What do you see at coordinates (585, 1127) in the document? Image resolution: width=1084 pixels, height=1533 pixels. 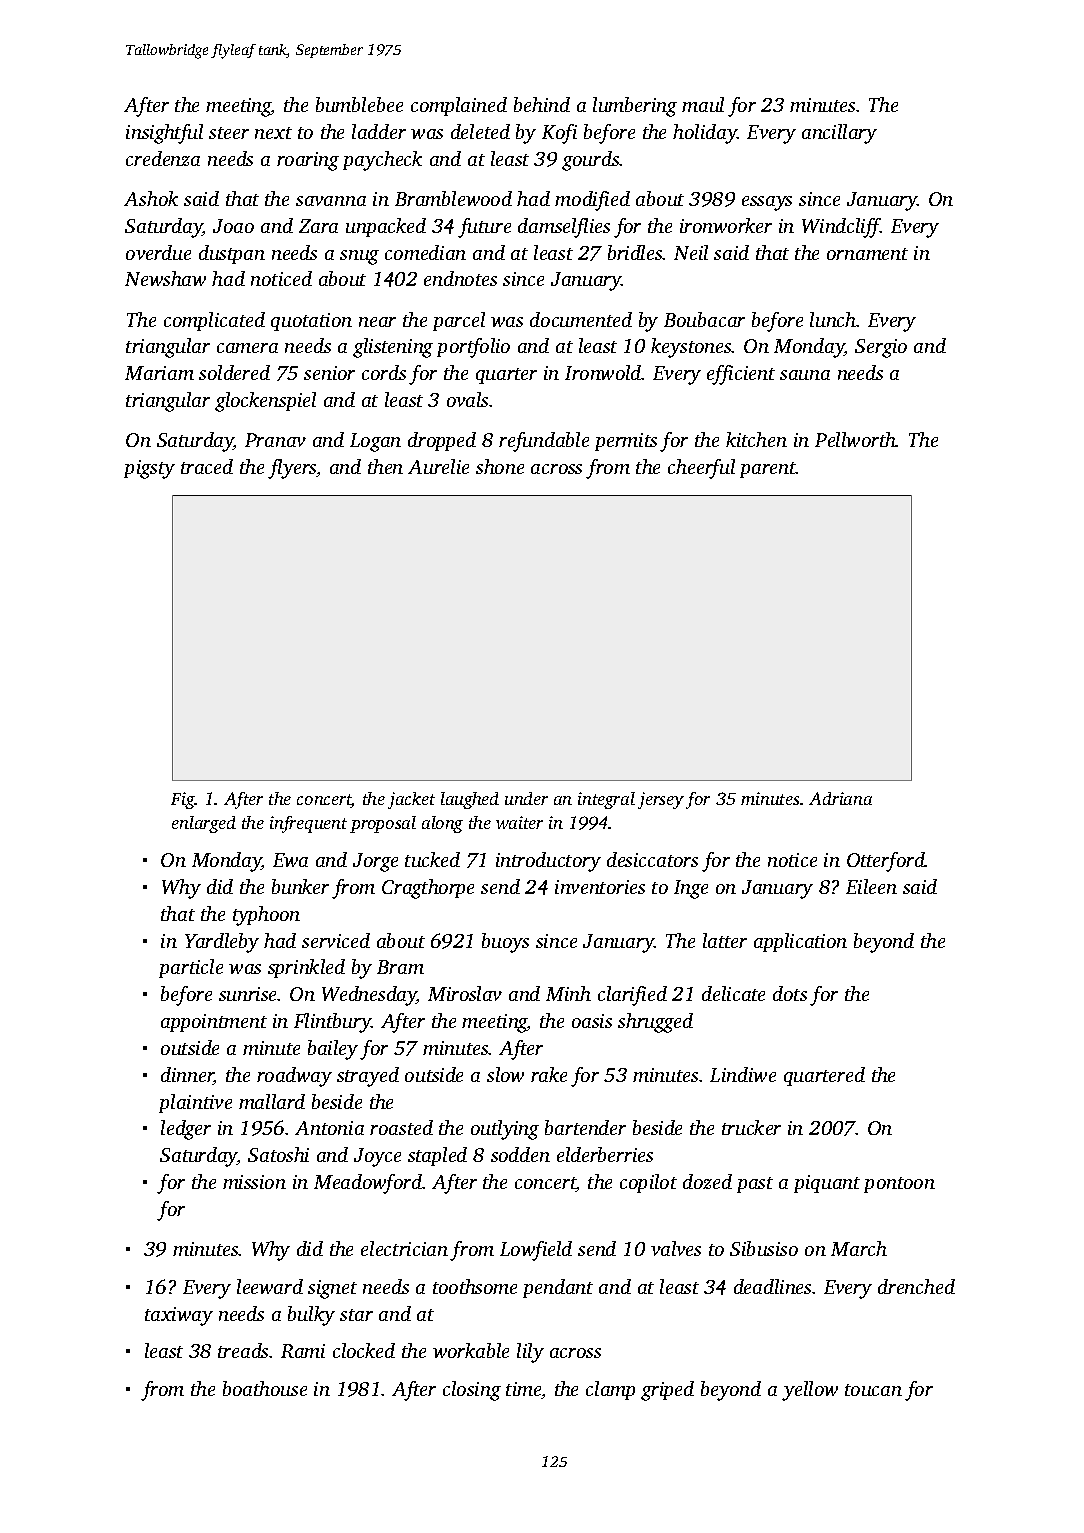 I see `bartender` at bounding box center [585, 1127].
